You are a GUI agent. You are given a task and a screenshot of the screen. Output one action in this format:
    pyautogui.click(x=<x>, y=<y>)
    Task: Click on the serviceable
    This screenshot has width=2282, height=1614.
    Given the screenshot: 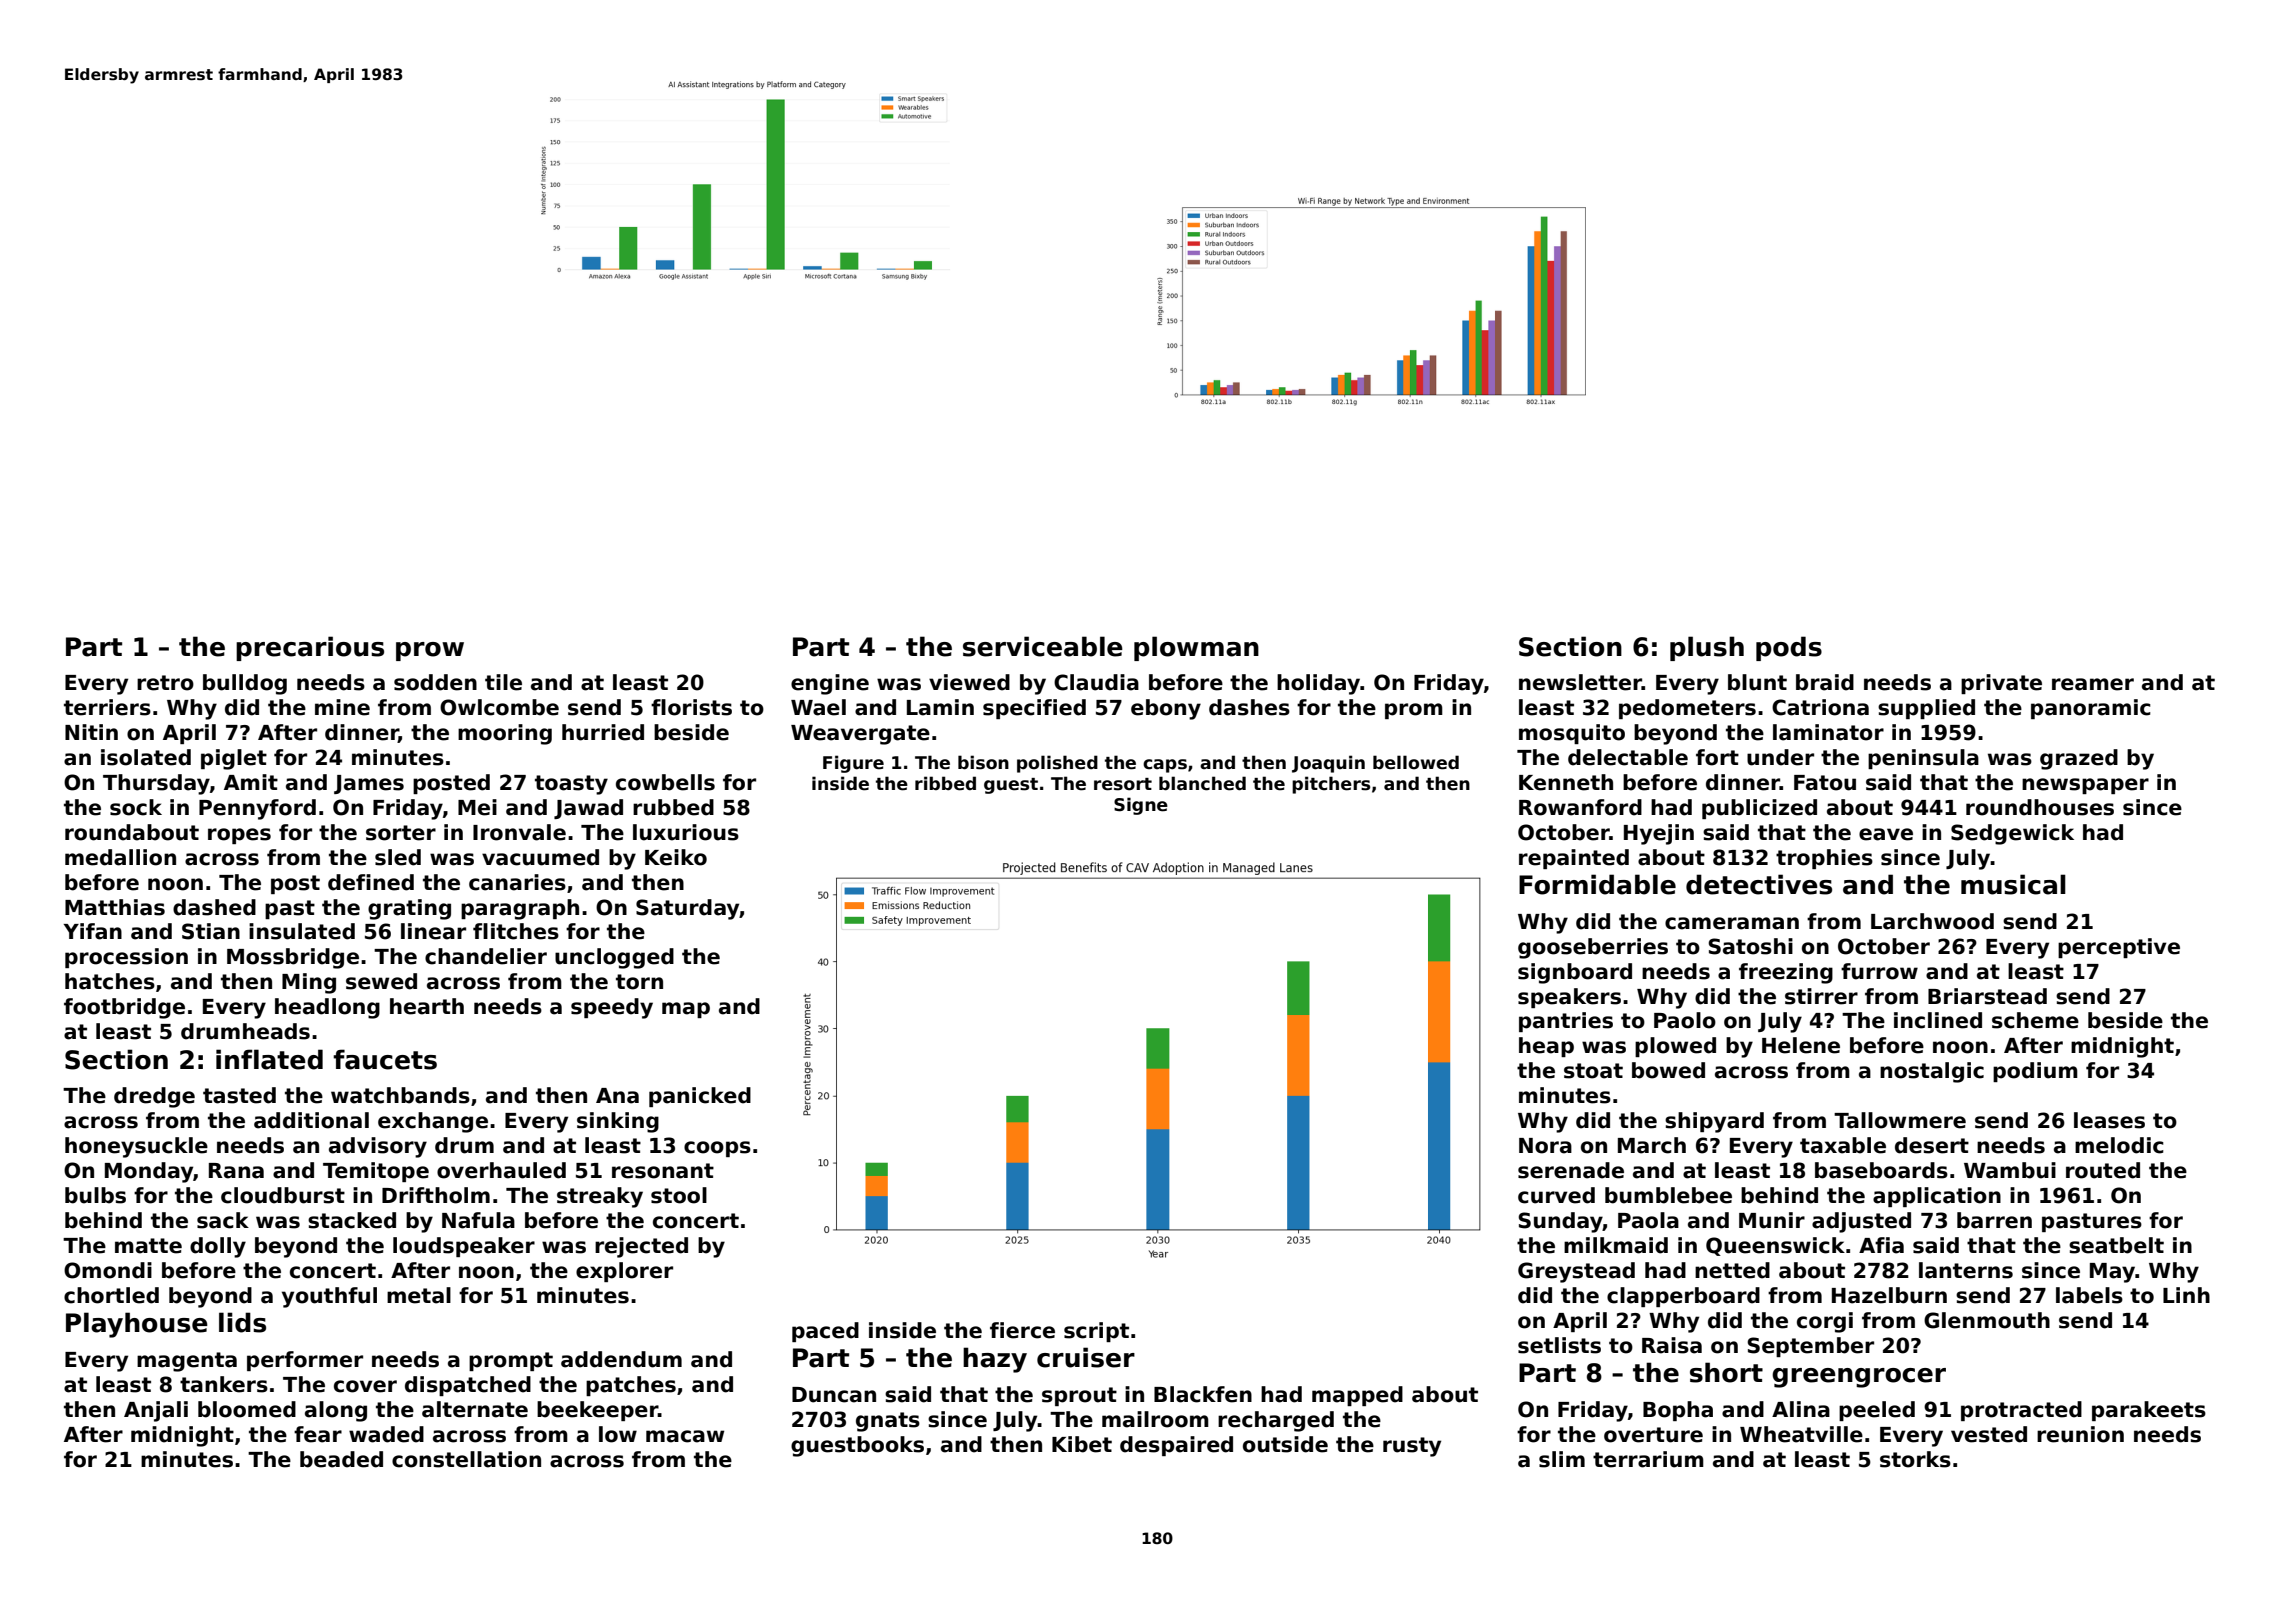 What is the action you would take?
    pyautogui.click(x=1043, y=646)
